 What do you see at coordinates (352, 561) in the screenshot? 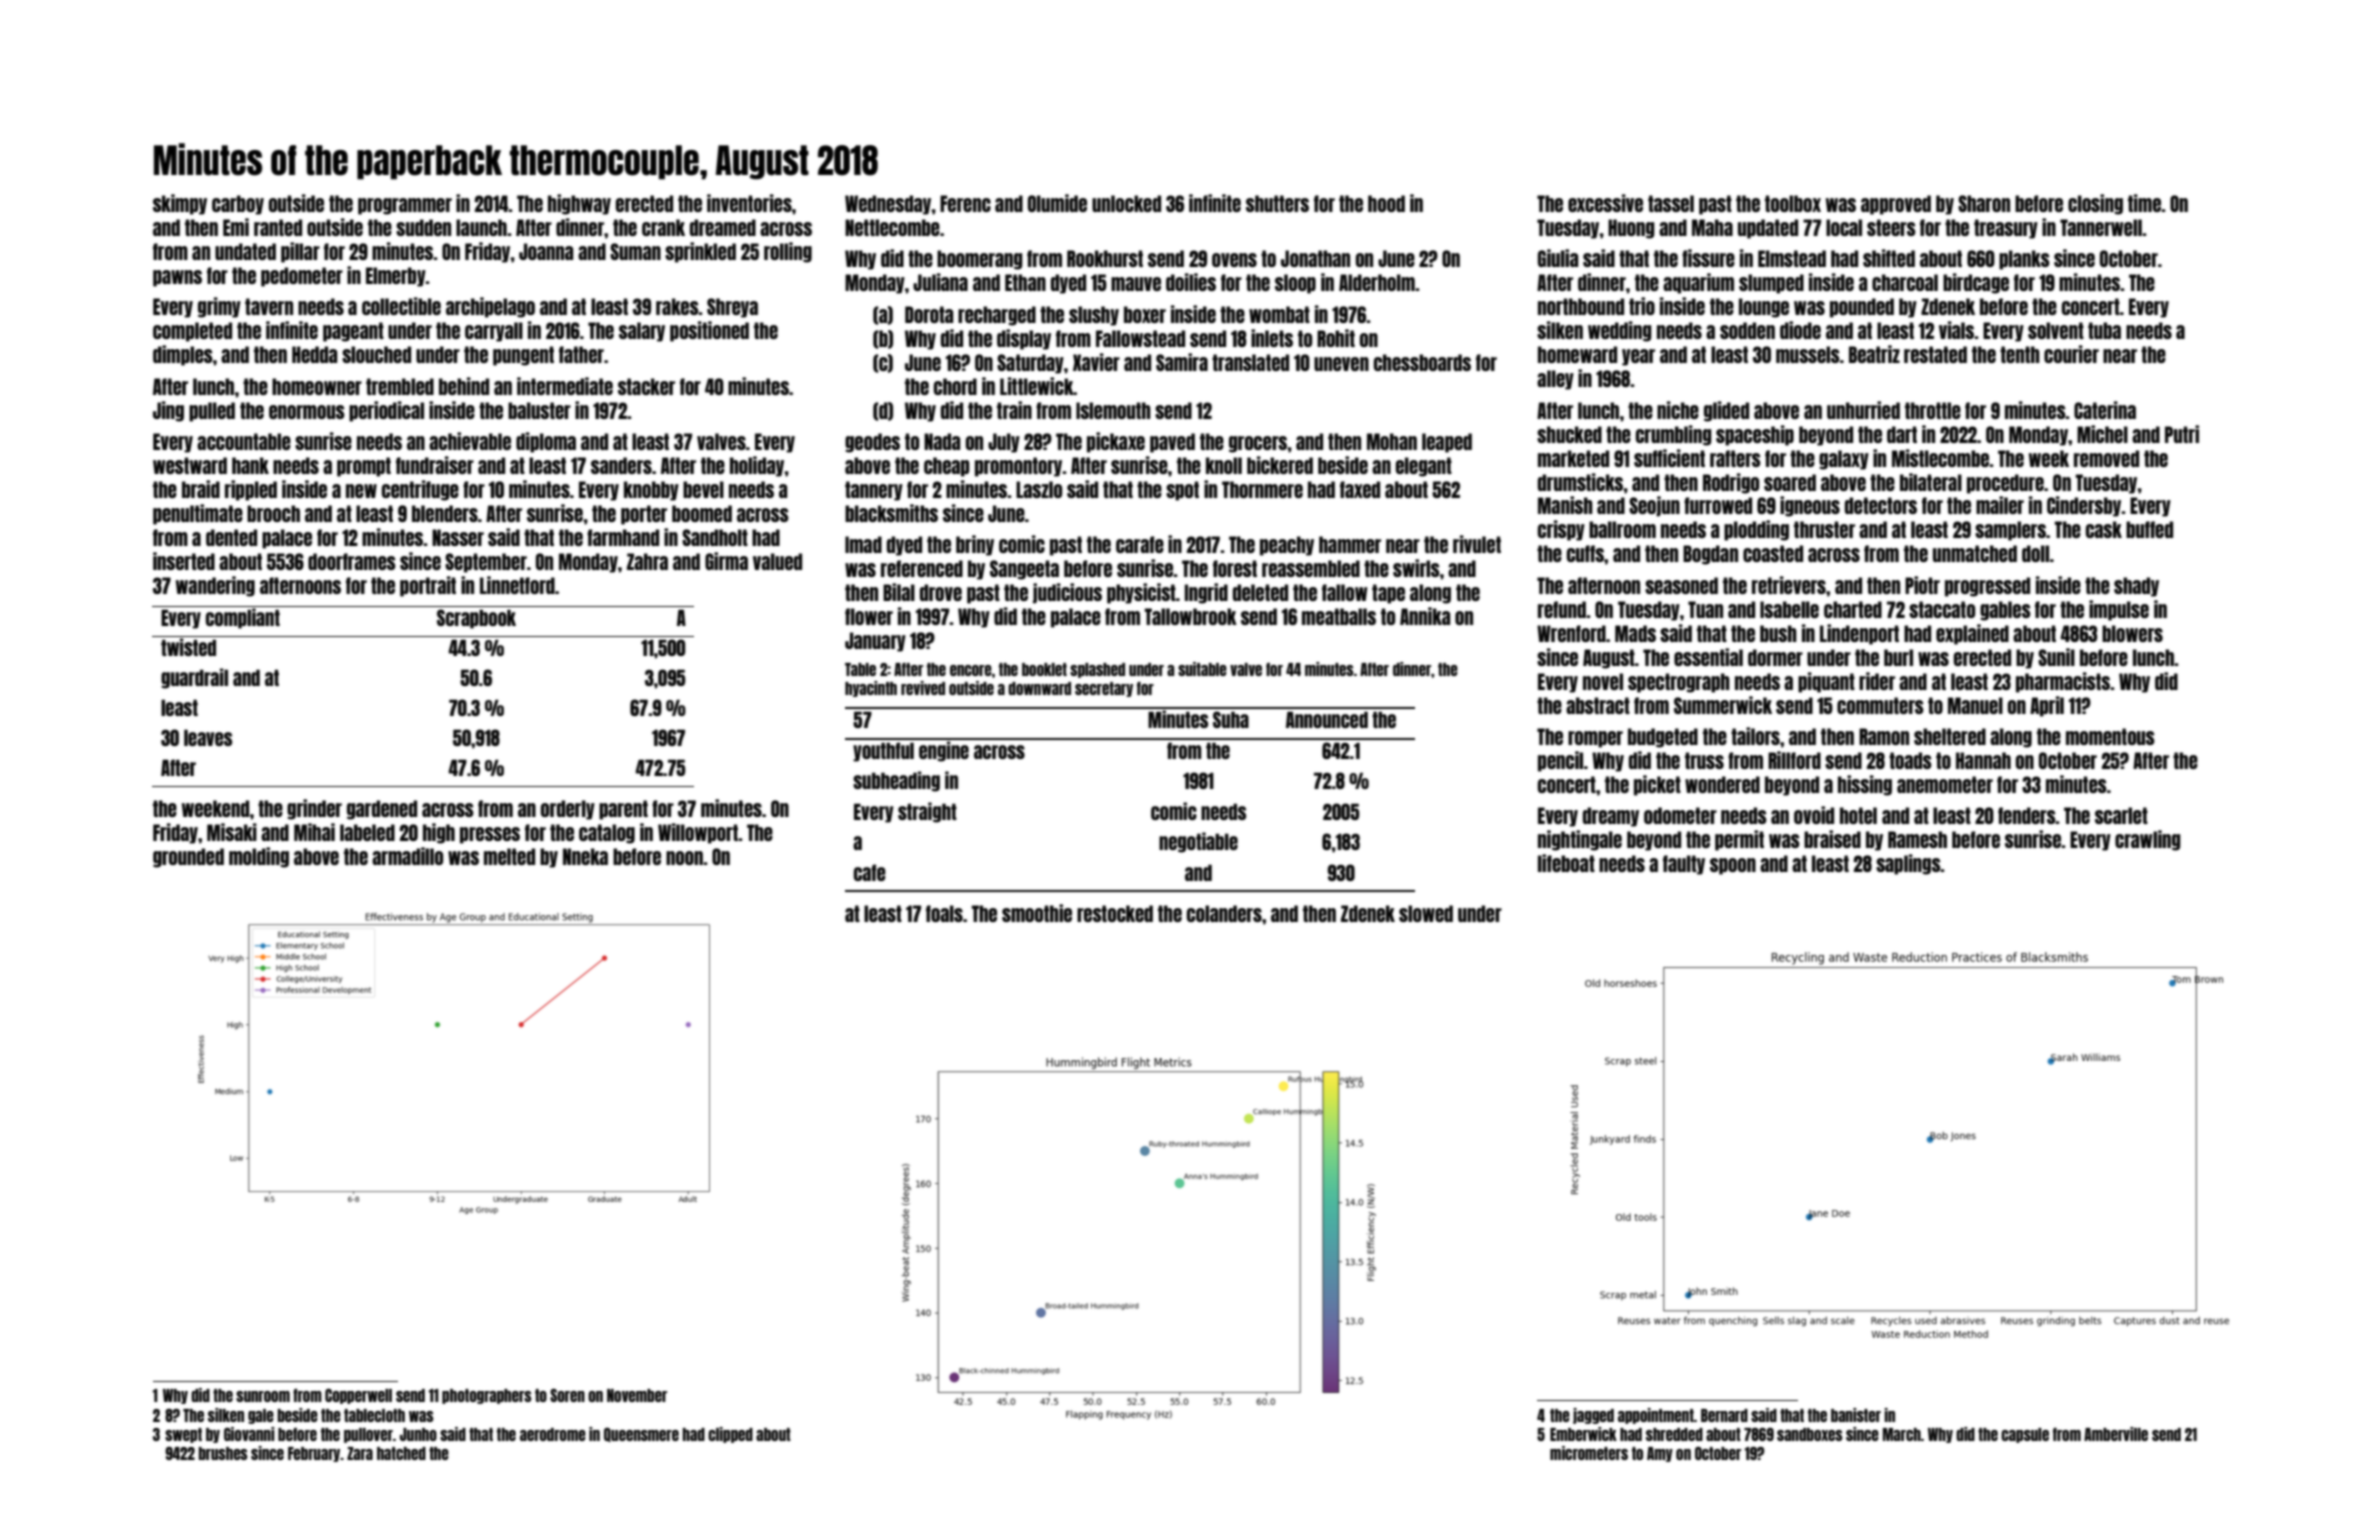
I see `doorframes` at bounding box center [352, 561].
